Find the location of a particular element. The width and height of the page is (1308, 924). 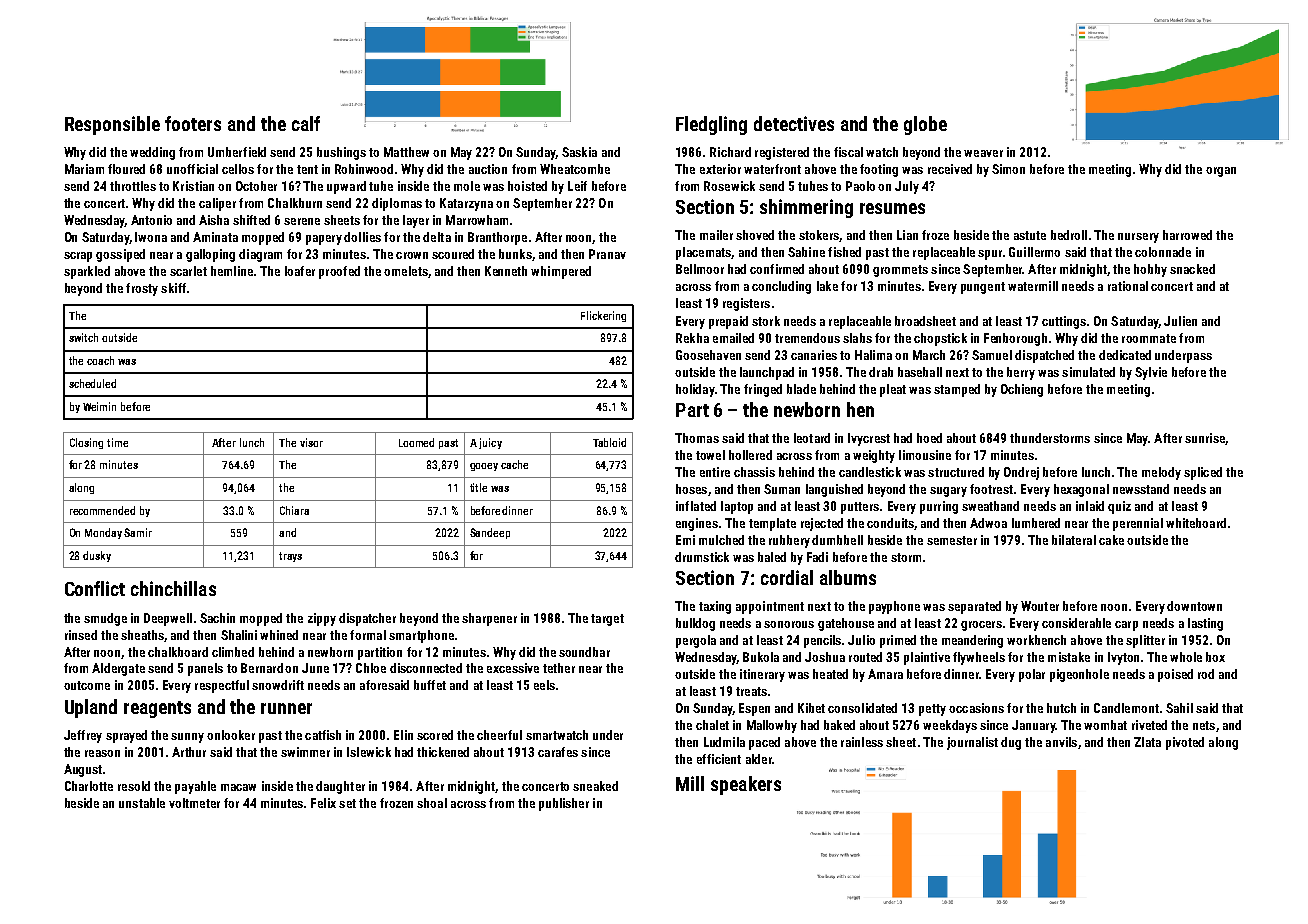

Felix is located at coordinates (323, 803).
